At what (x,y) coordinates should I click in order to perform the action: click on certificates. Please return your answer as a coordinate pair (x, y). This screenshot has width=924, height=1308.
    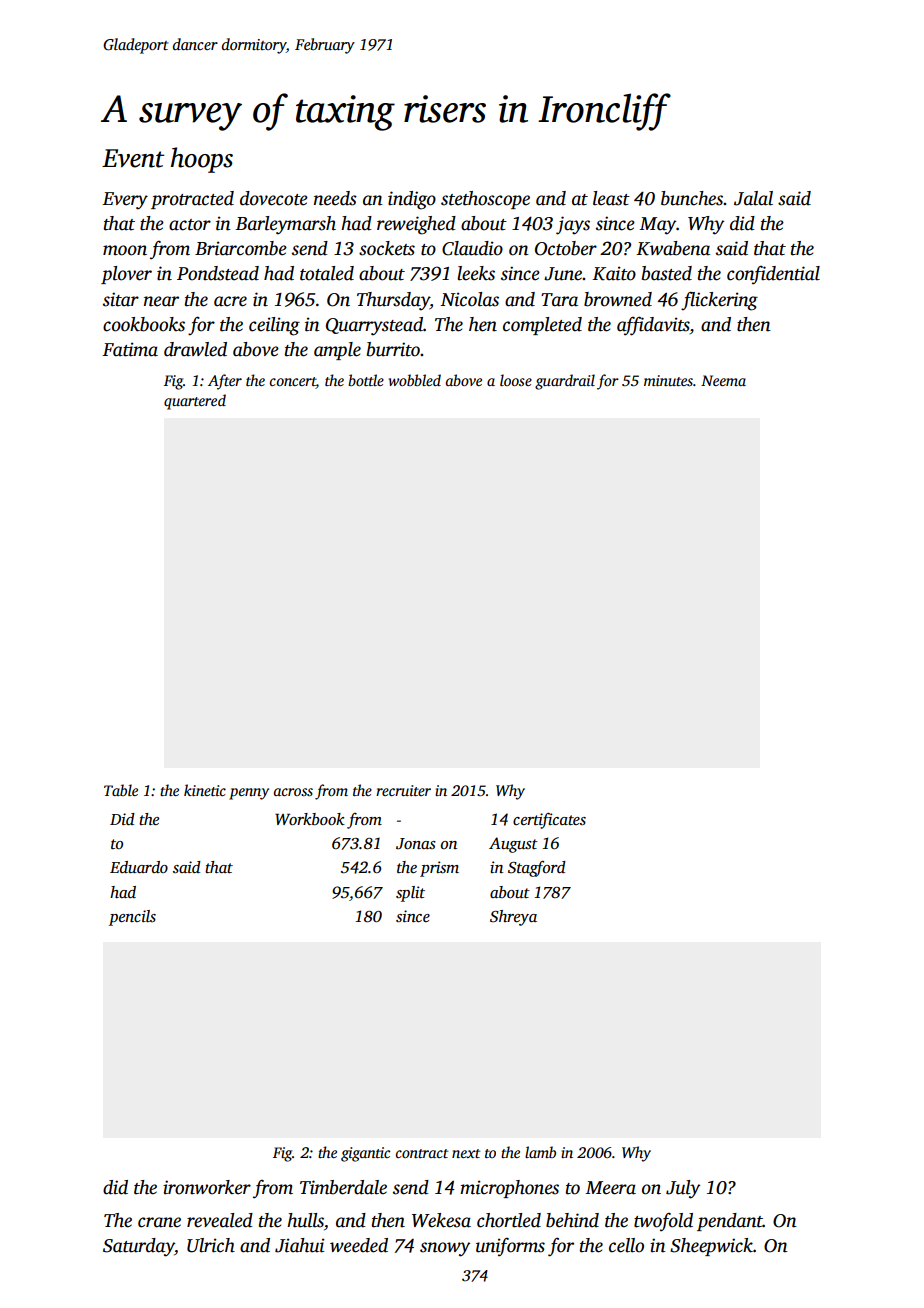
    Looking at the image, I should click on (549, 820).
